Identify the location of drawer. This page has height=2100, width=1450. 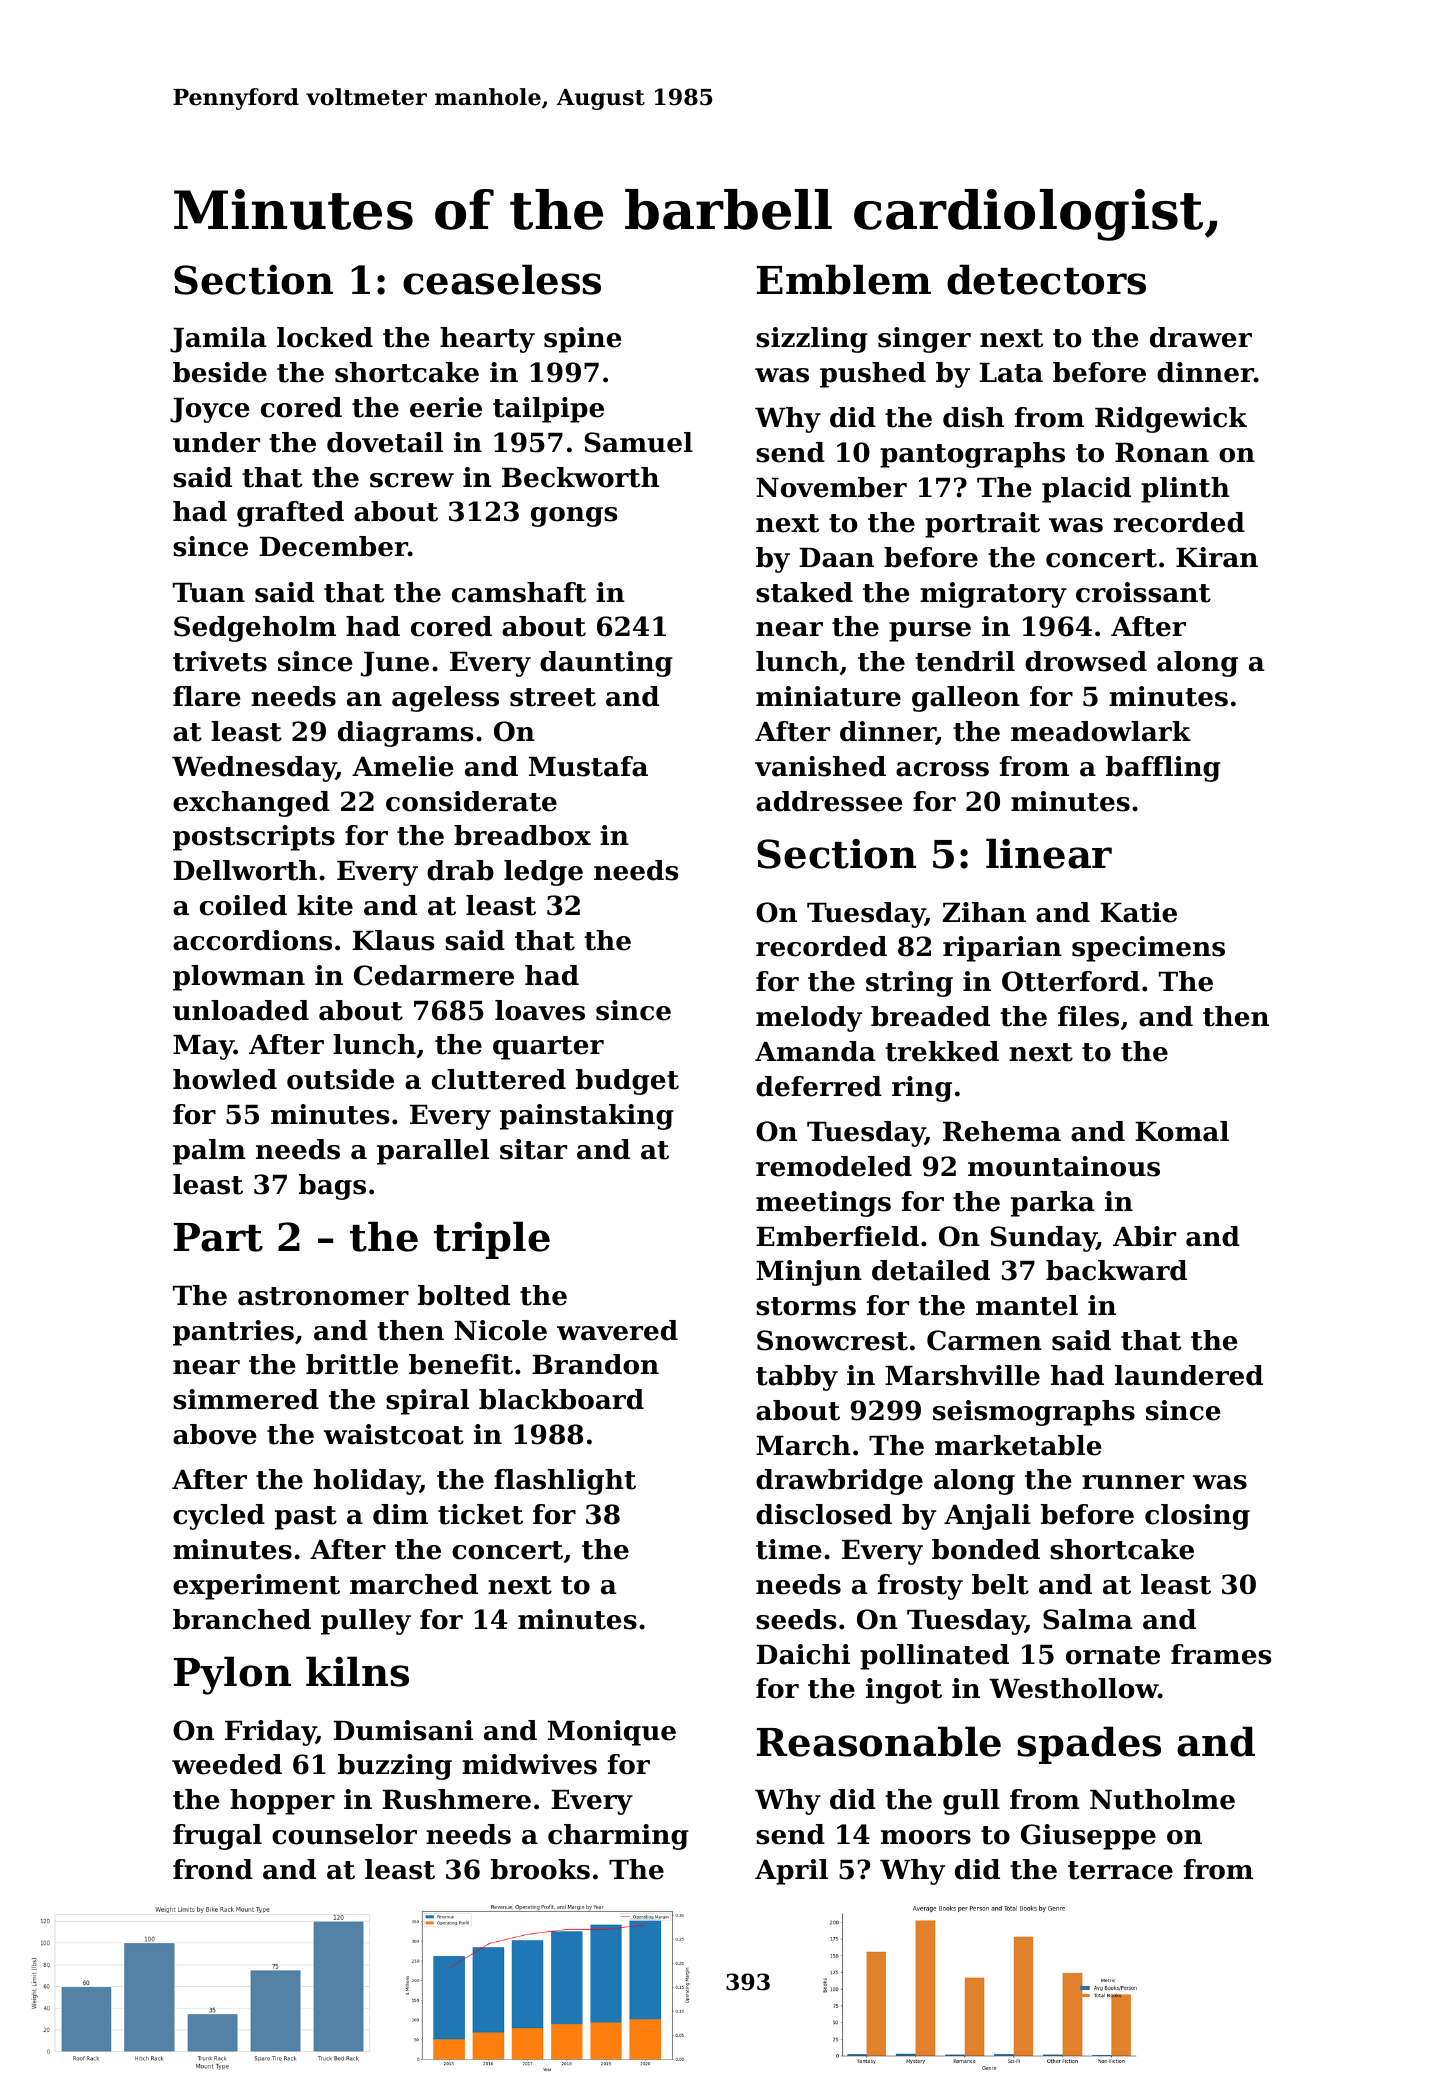
(1201, 337).
